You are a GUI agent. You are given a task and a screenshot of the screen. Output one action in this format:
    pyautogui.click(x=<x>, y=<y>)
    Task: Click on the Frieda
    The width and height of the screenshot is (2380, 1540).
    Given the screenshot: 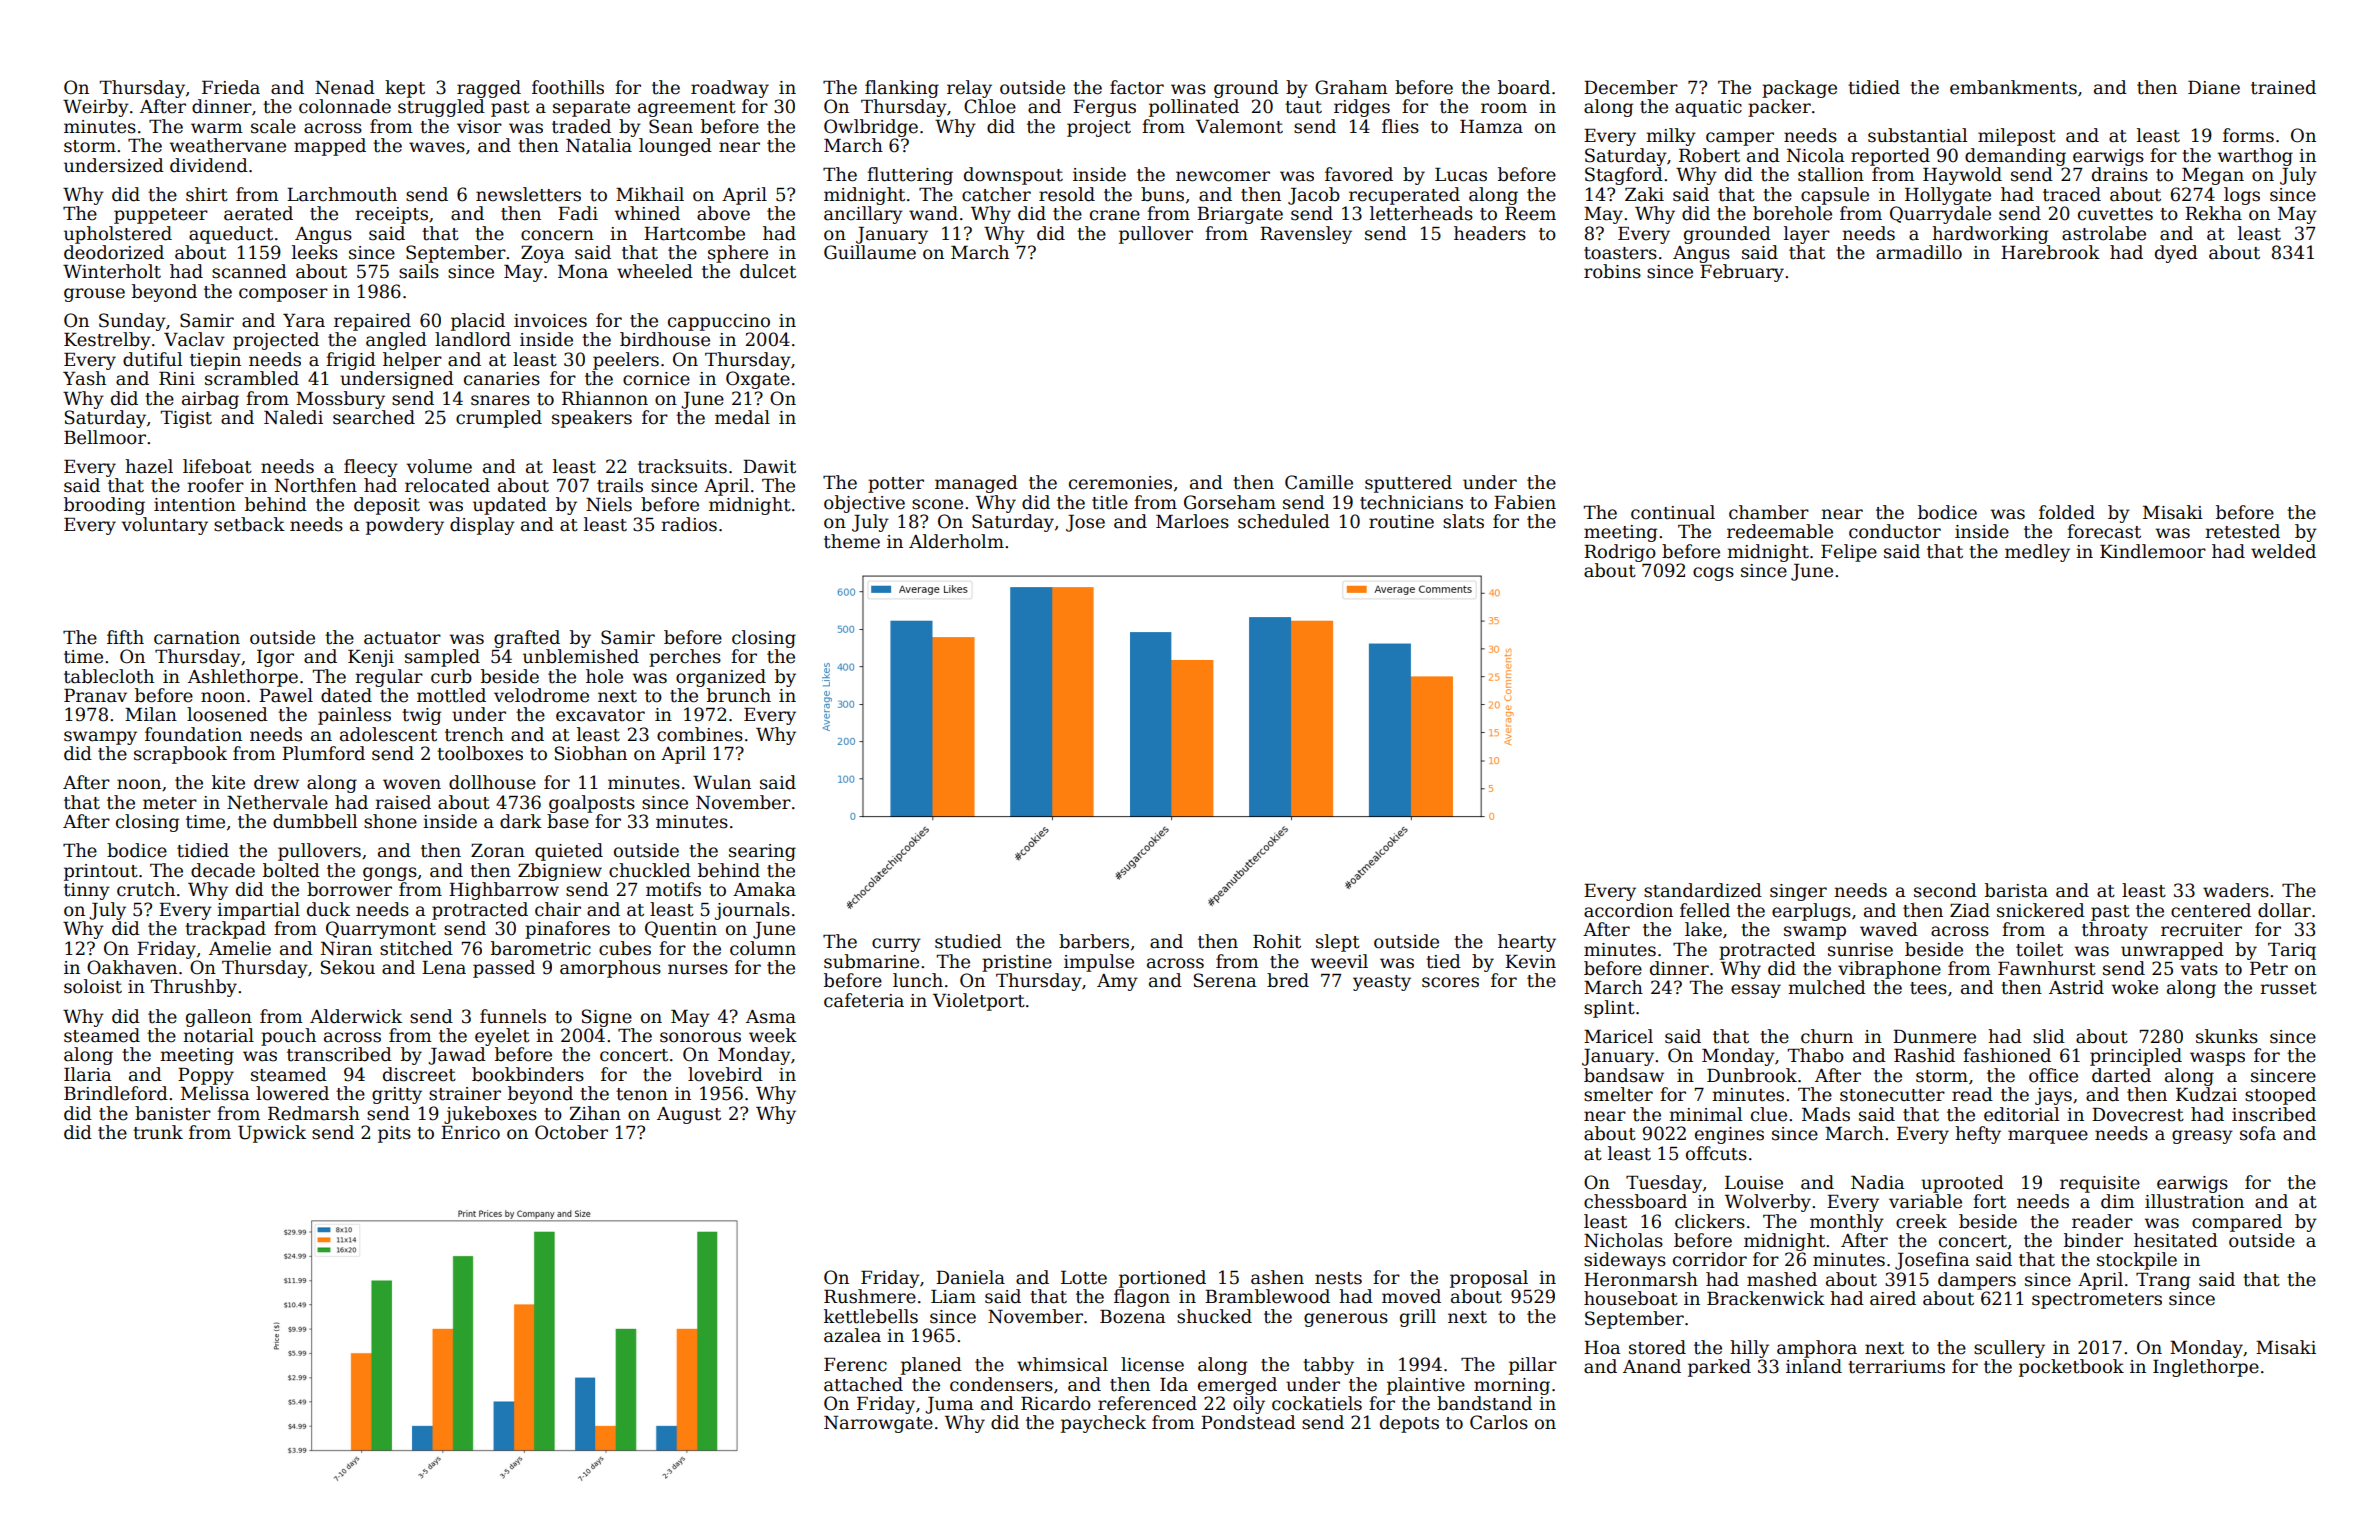 What is the action you would take?
    pyautogui.click(x=231, y=87)
